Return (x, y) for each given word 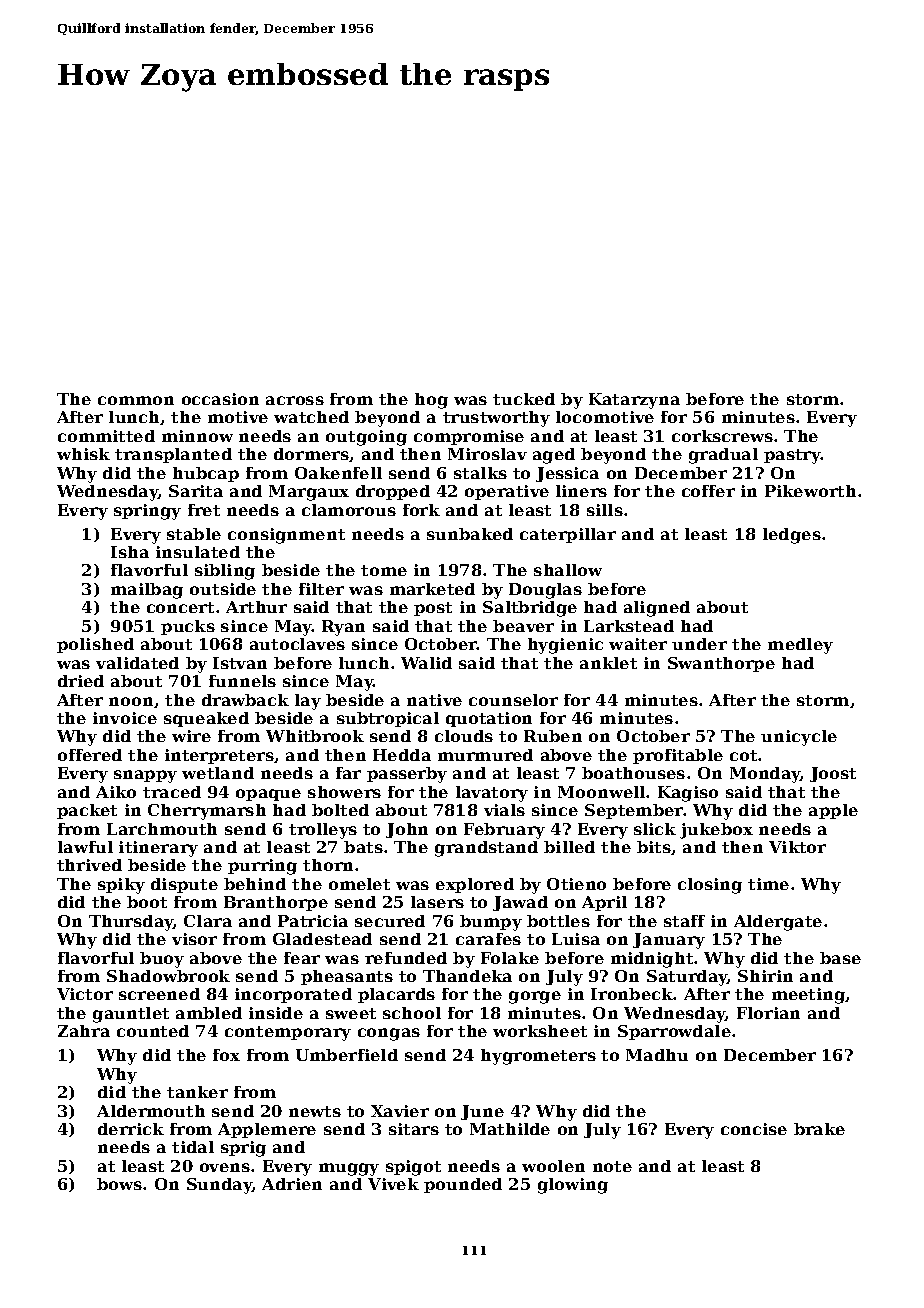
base (840, 958)
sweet (351, 1013)
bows (119, 1184)
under (699, 644)
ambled (209, 1013)
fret (204, 510)
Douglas (545, 591)
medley (800, 646)
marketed (432, 589)
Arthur (256, 607)
